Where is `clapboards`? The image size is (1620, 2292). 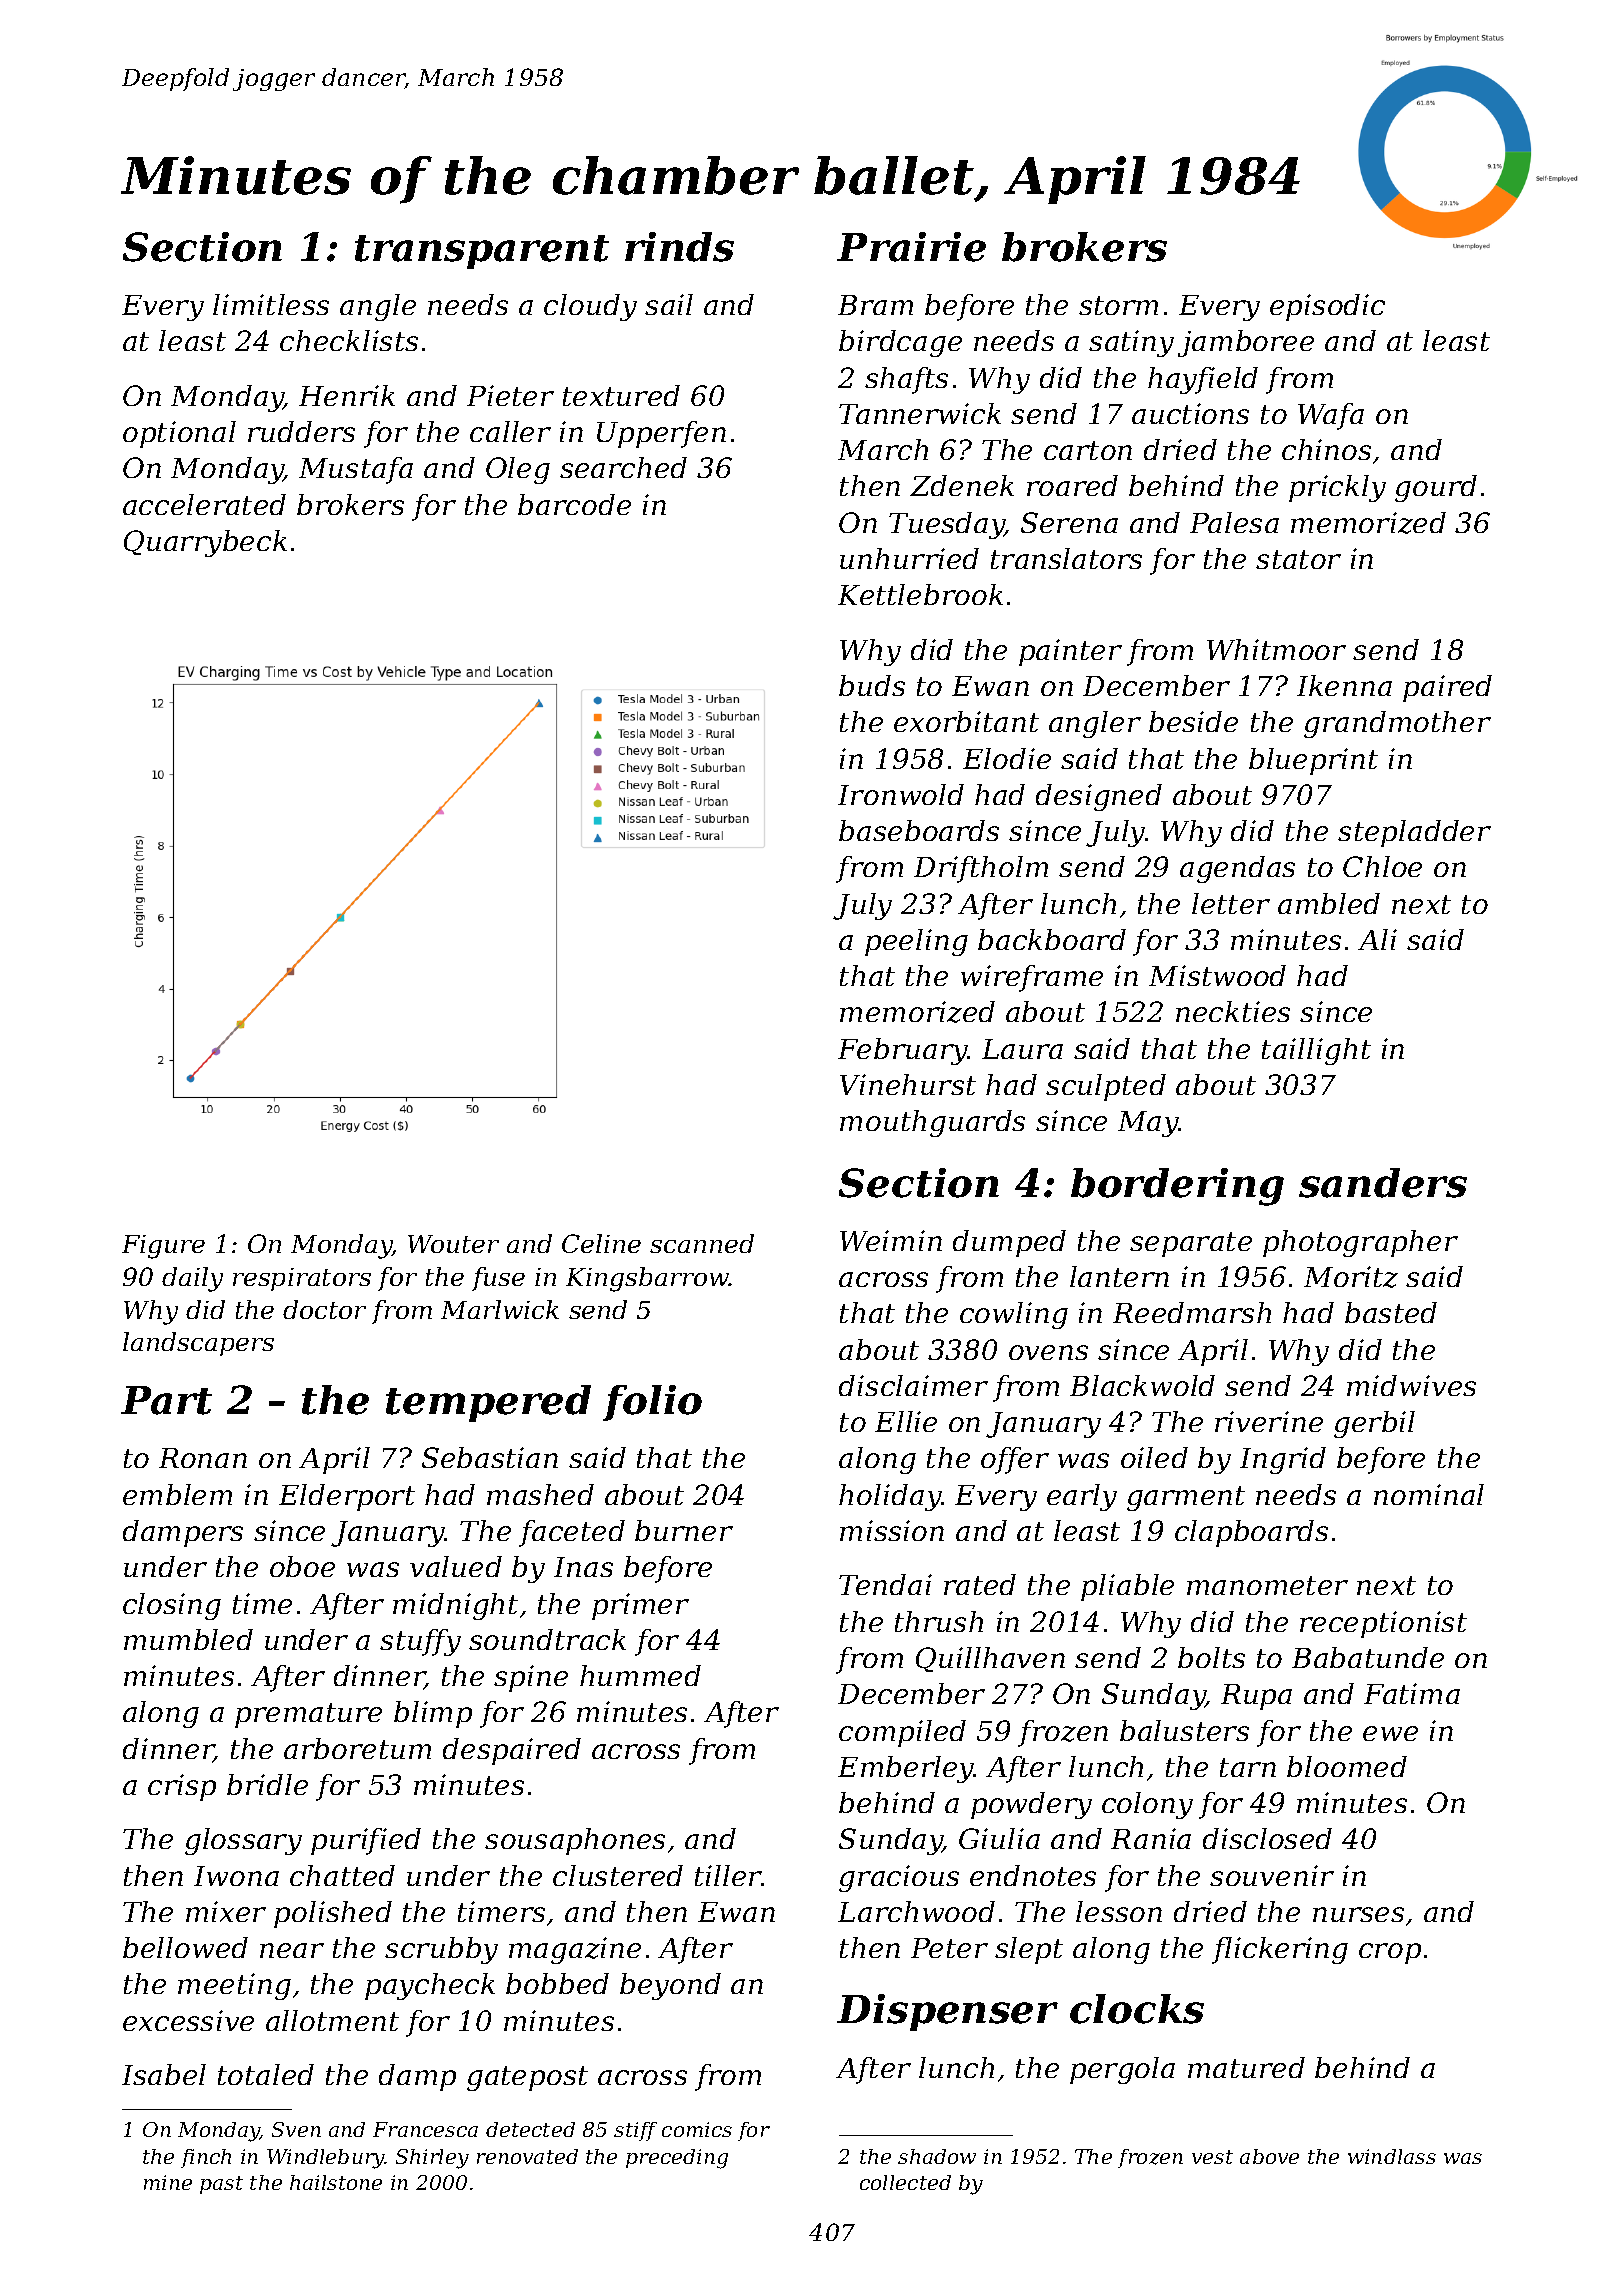 clapboards is located at coordinates (1251, 1533).
